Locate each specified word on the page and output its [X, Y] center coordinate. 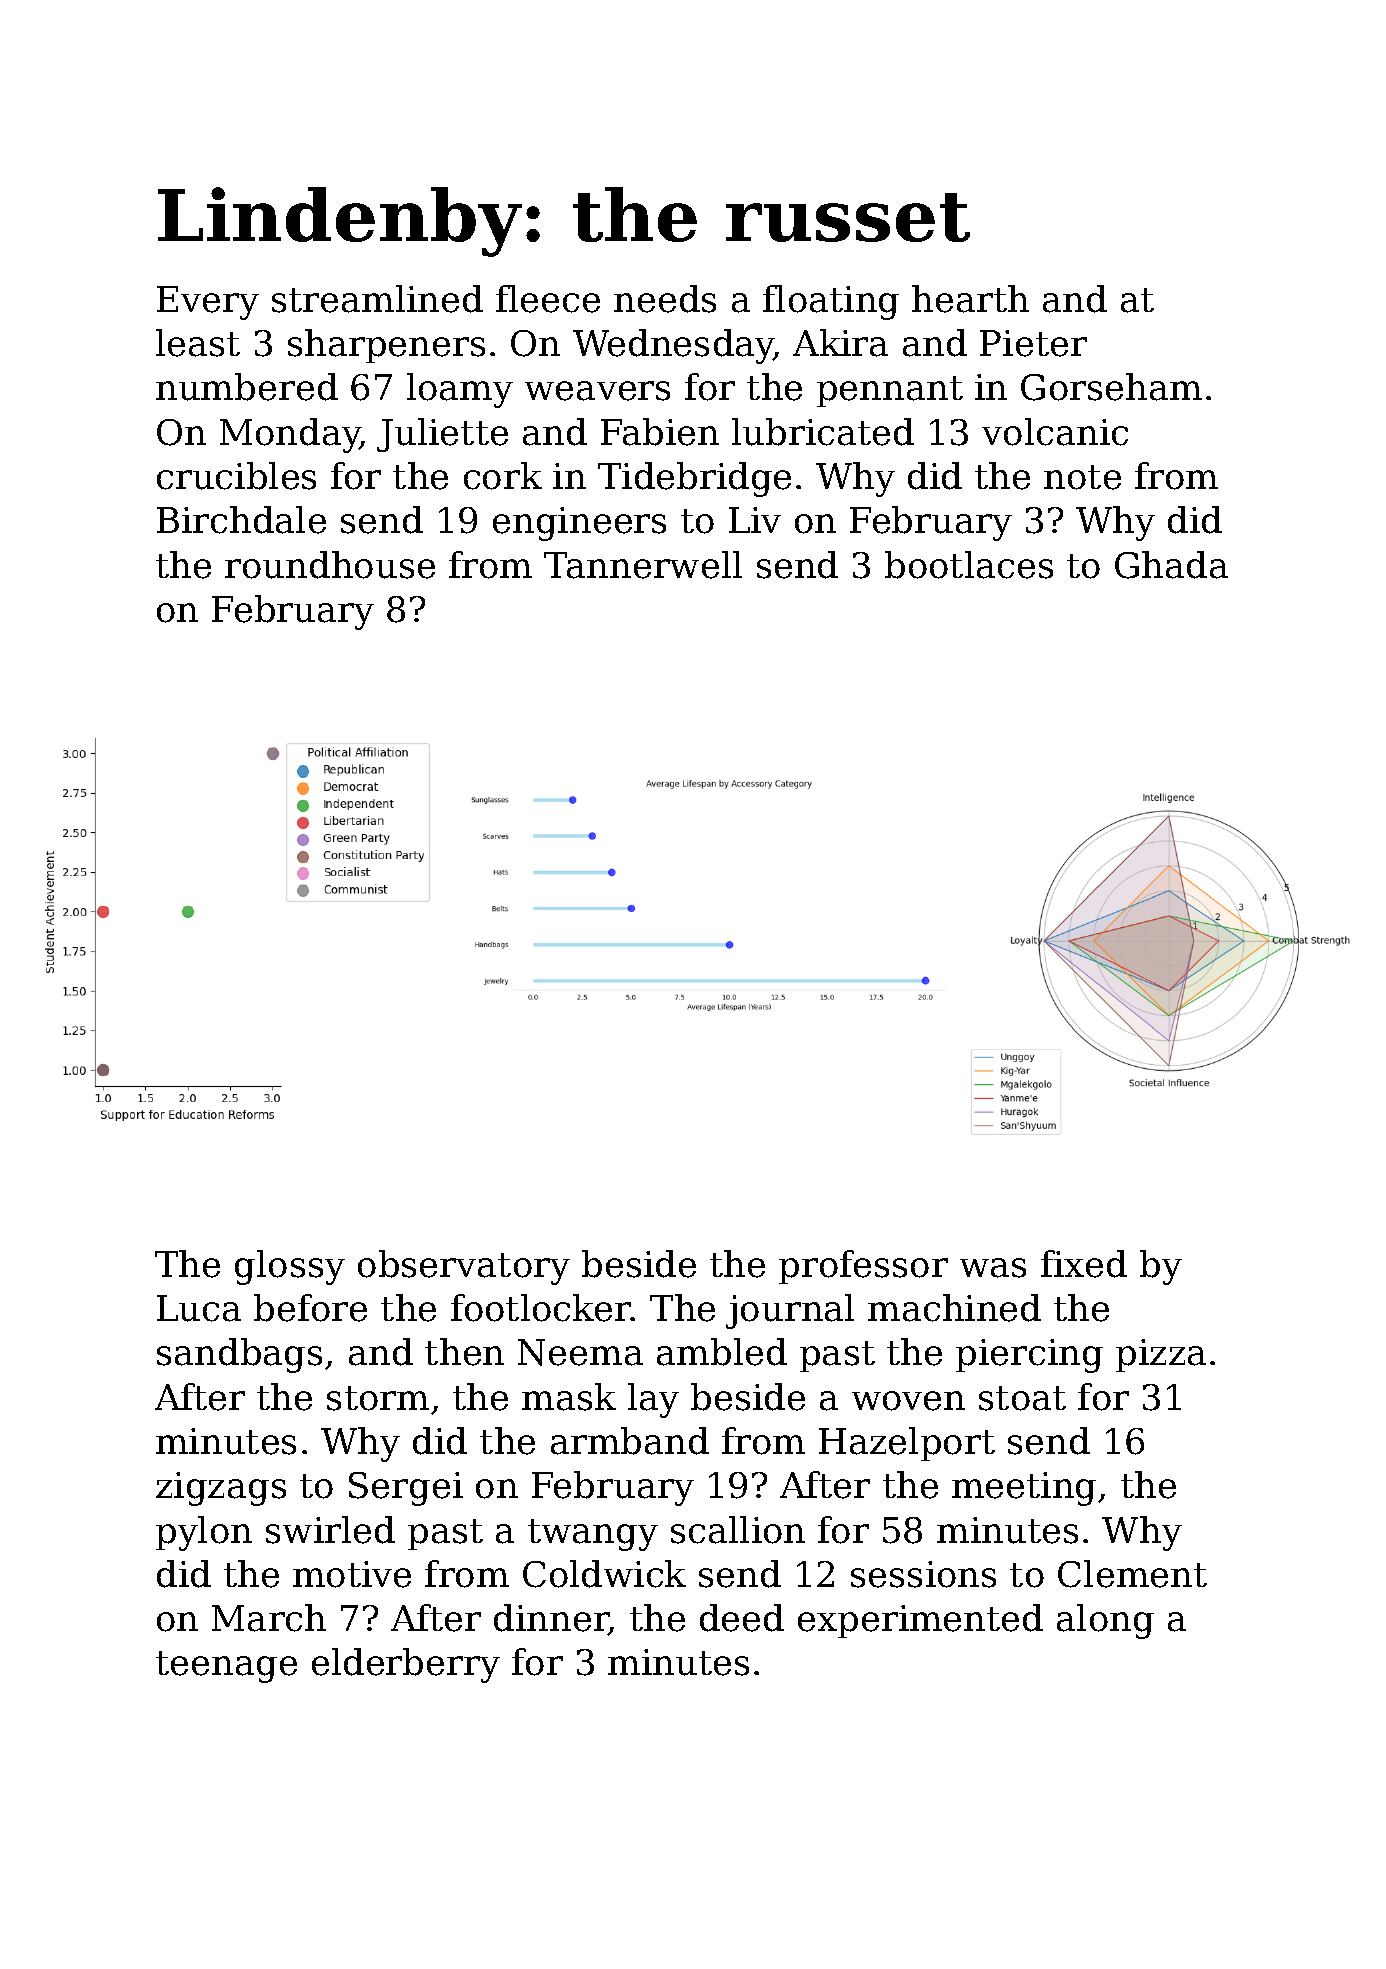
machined [954, 1308]
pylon [204, 1533]
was [993, 1268]
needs [665, 299]
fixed [1084, 1264]
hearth [970, 299]
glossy [290, 1267]
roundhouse [330, 565]
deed [742, 1618]
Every [208, 303]
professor [863, 1267]
